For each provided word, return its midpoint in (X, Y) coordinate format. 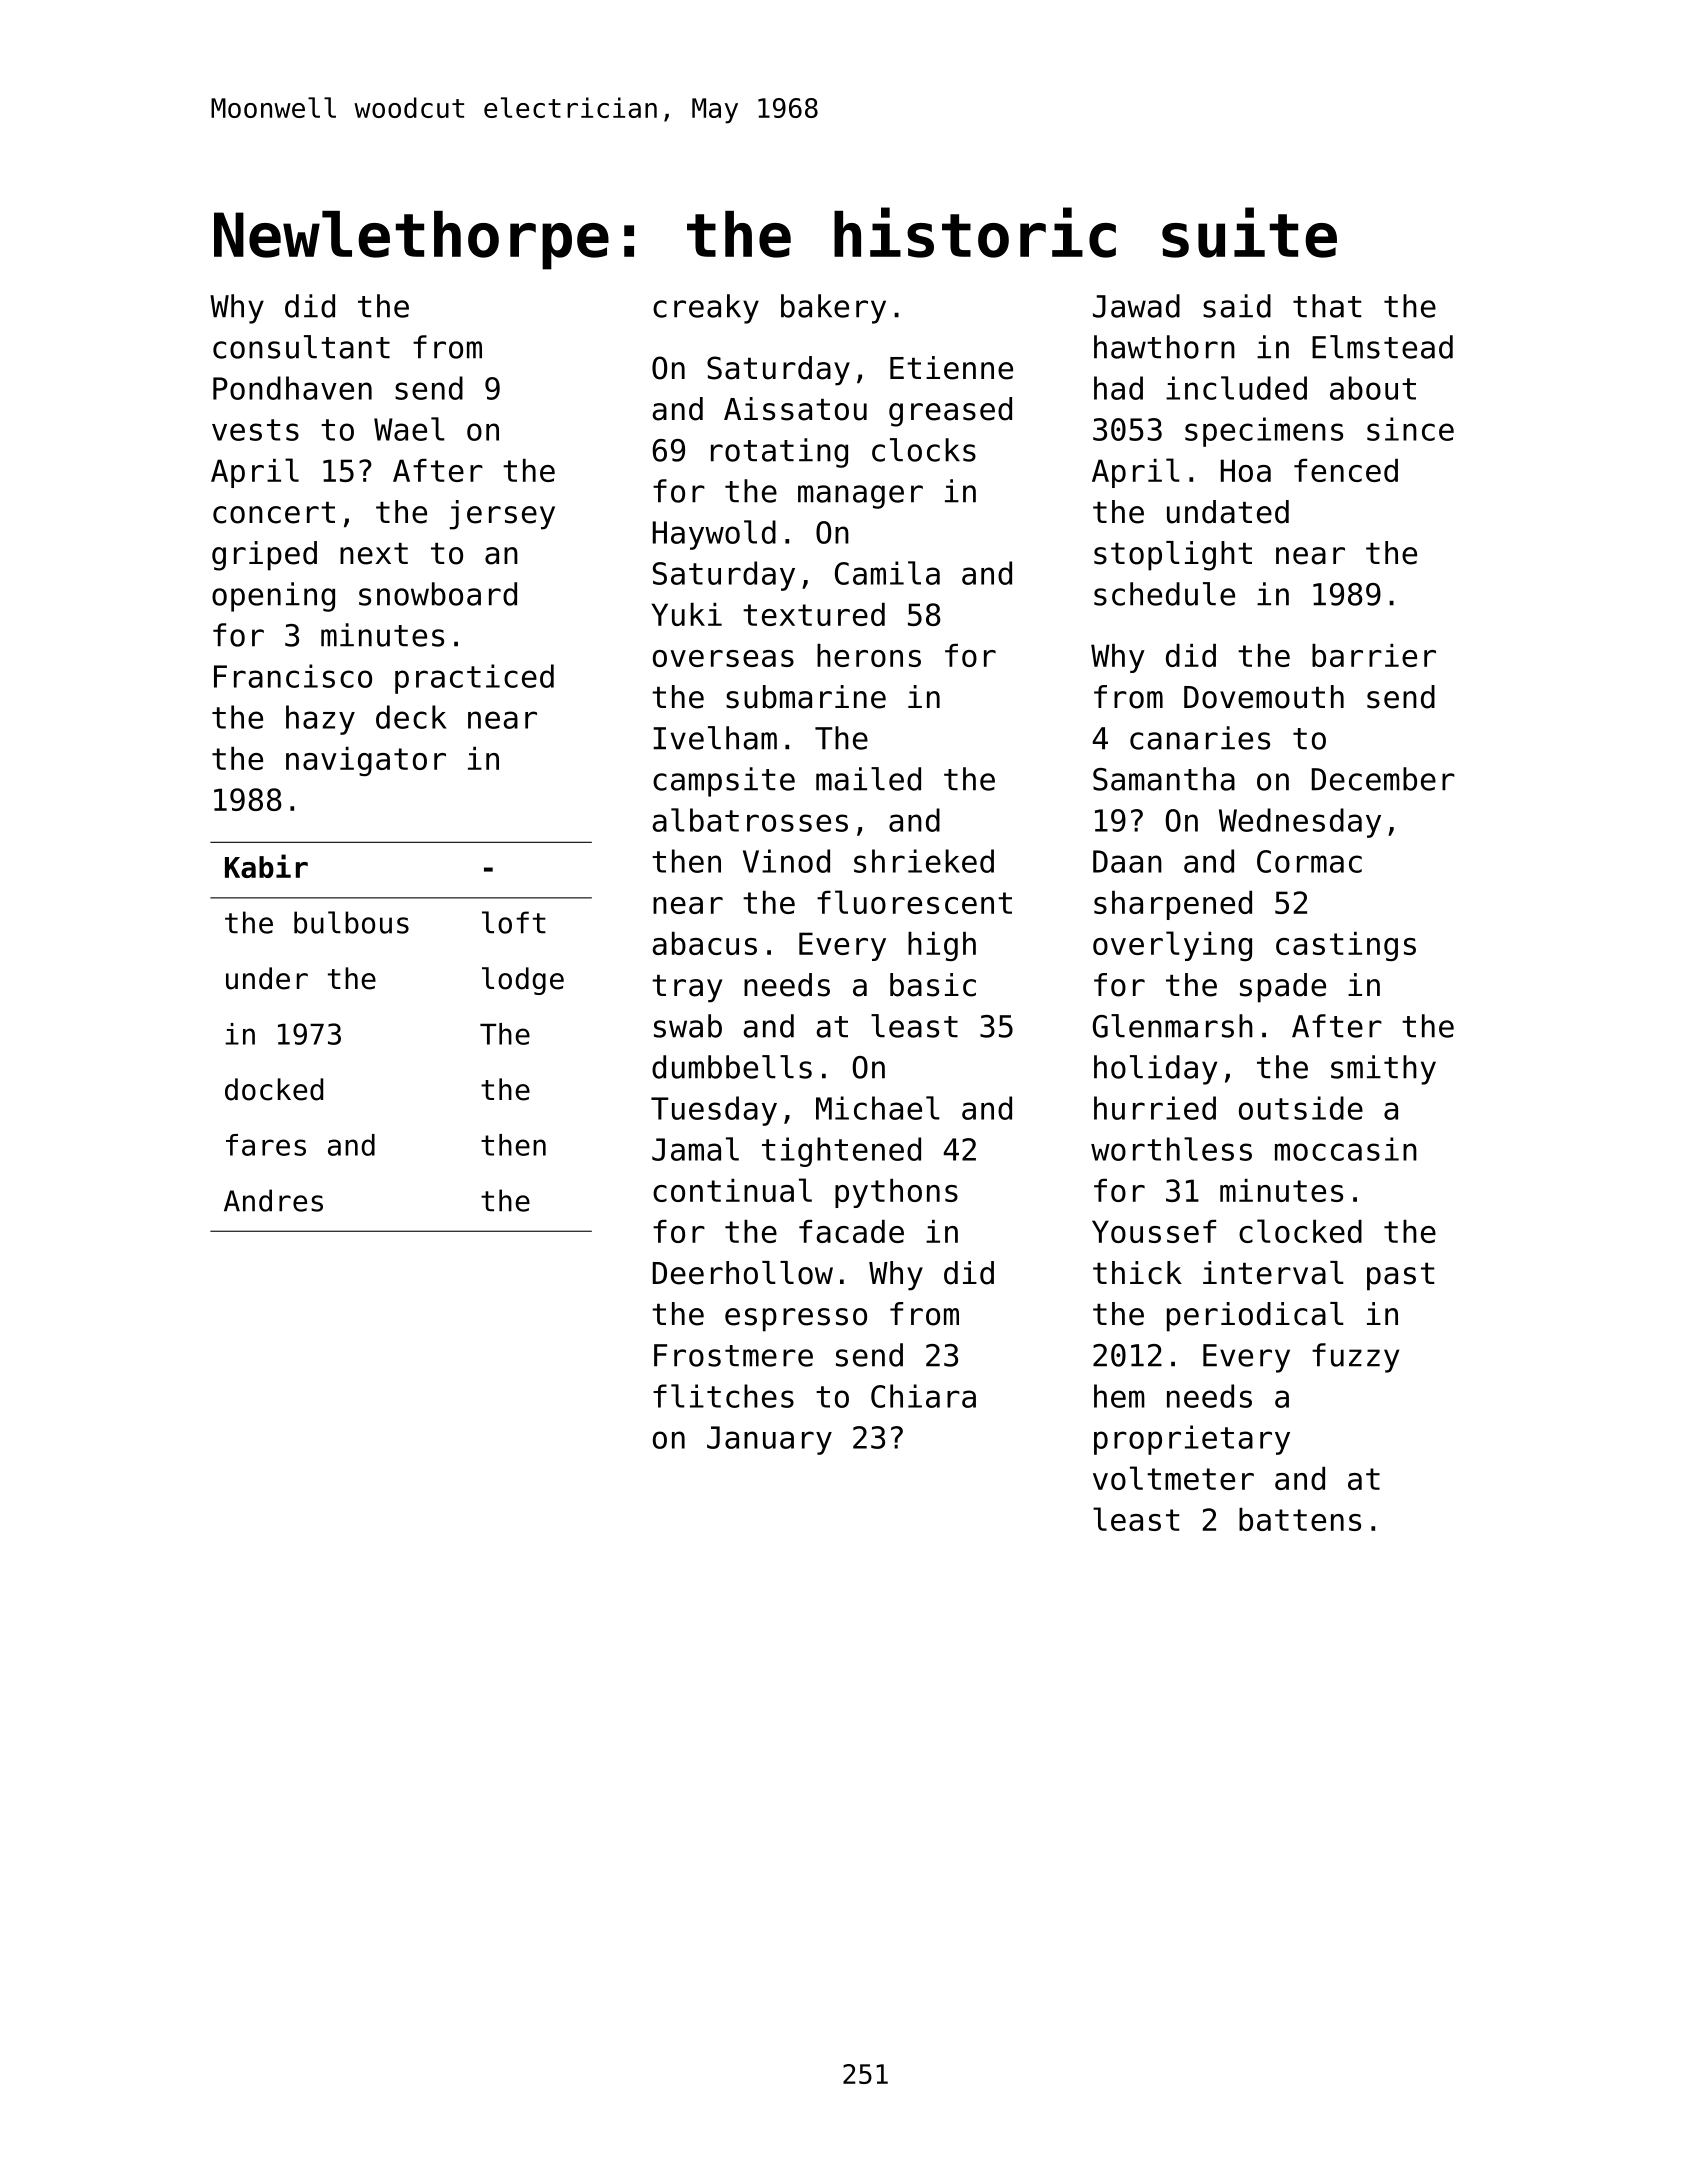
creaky (706, 309)
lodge (523, 981)
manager (860, 497)
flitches (723, 1396)
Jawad (1136, 306)
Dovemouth (1264, 697)
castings (1346, 946)
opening (273, 597)
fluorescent (914, 902)
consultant (301, 347)
